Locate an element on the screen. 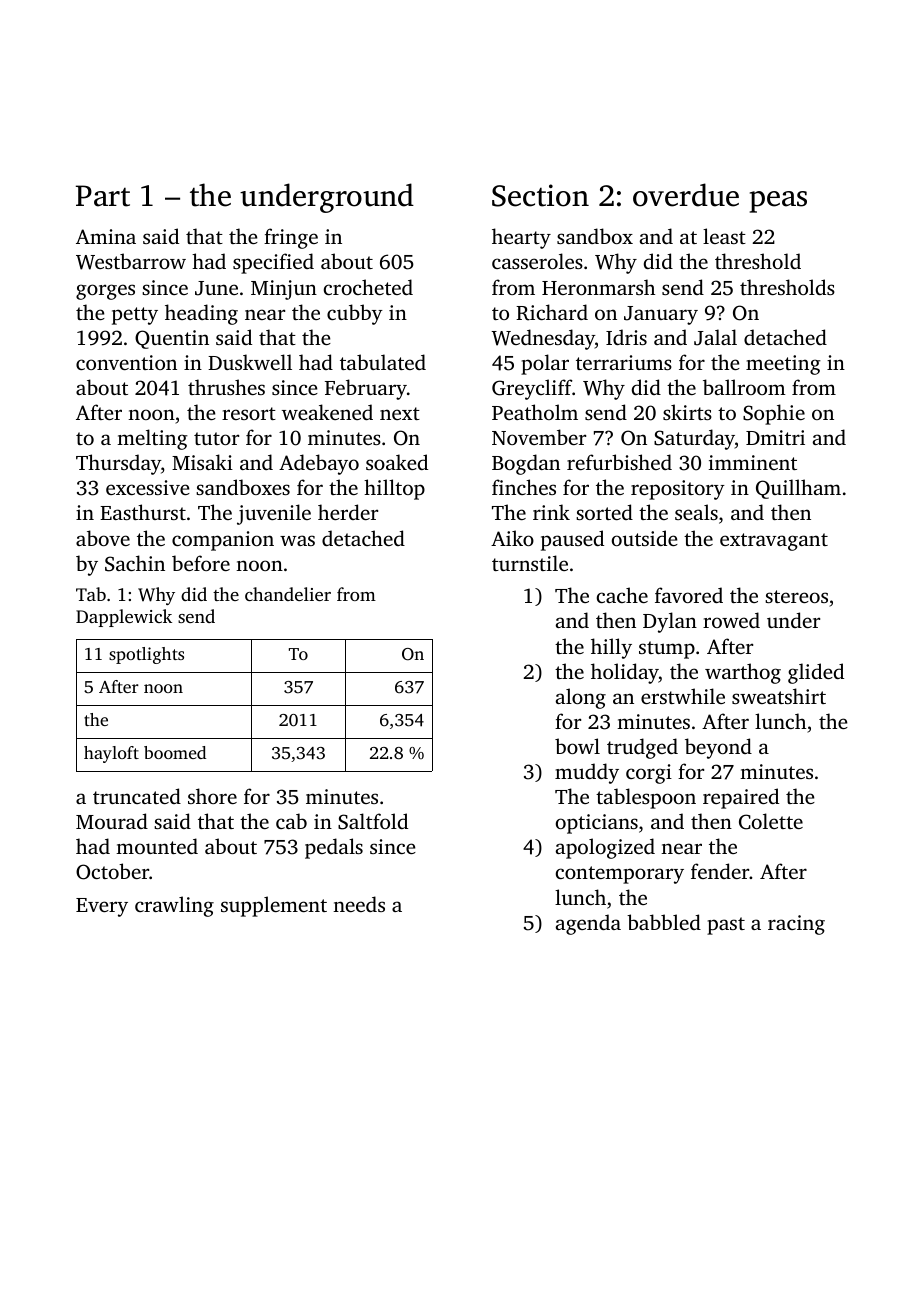 This screenshot has height=1311, width=924. Section is located at coordinates (540, 195).
